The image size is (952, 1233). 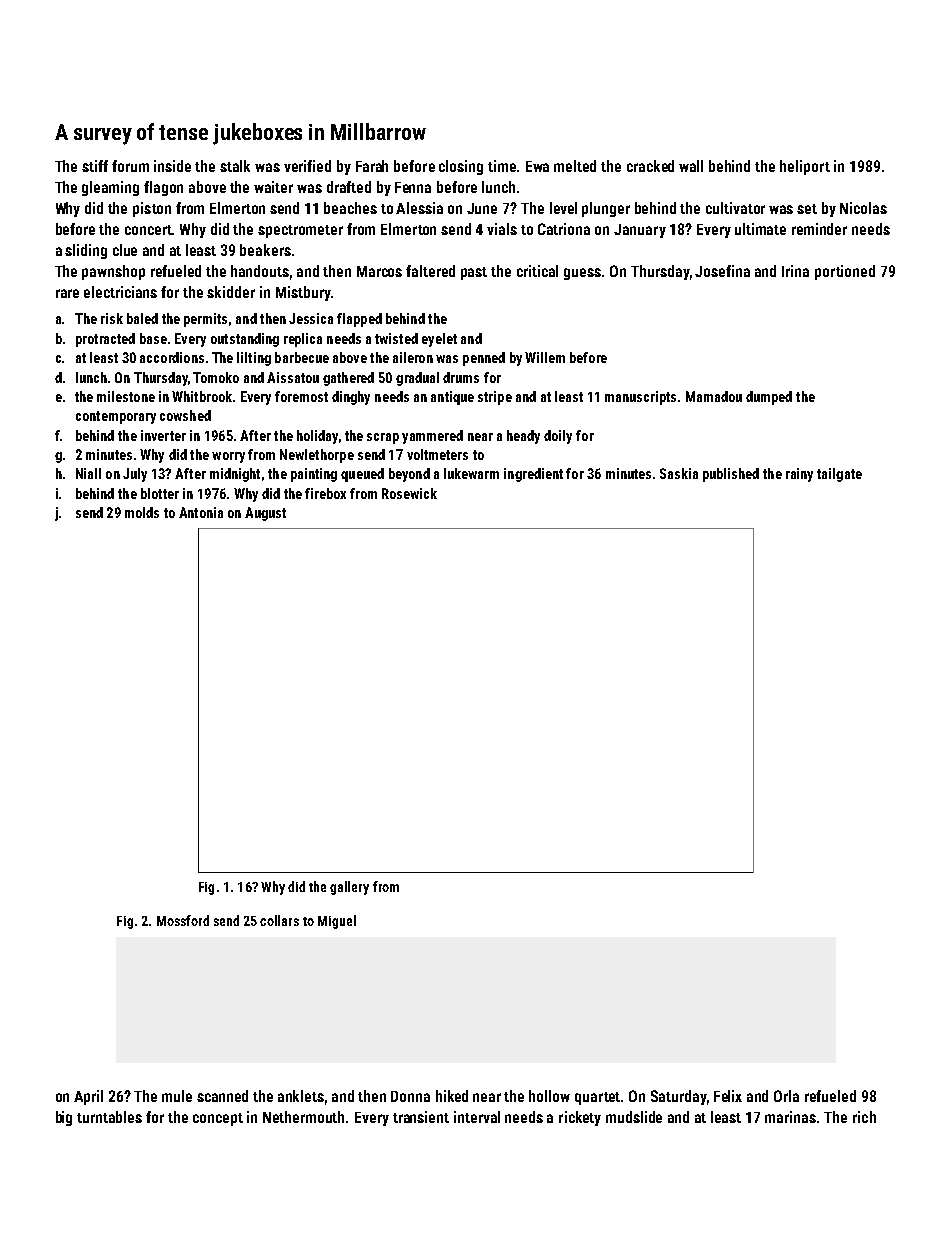 What do you see at coordinates (731, 475) in the page?
I see `published` at bounding box center [731, 475].
